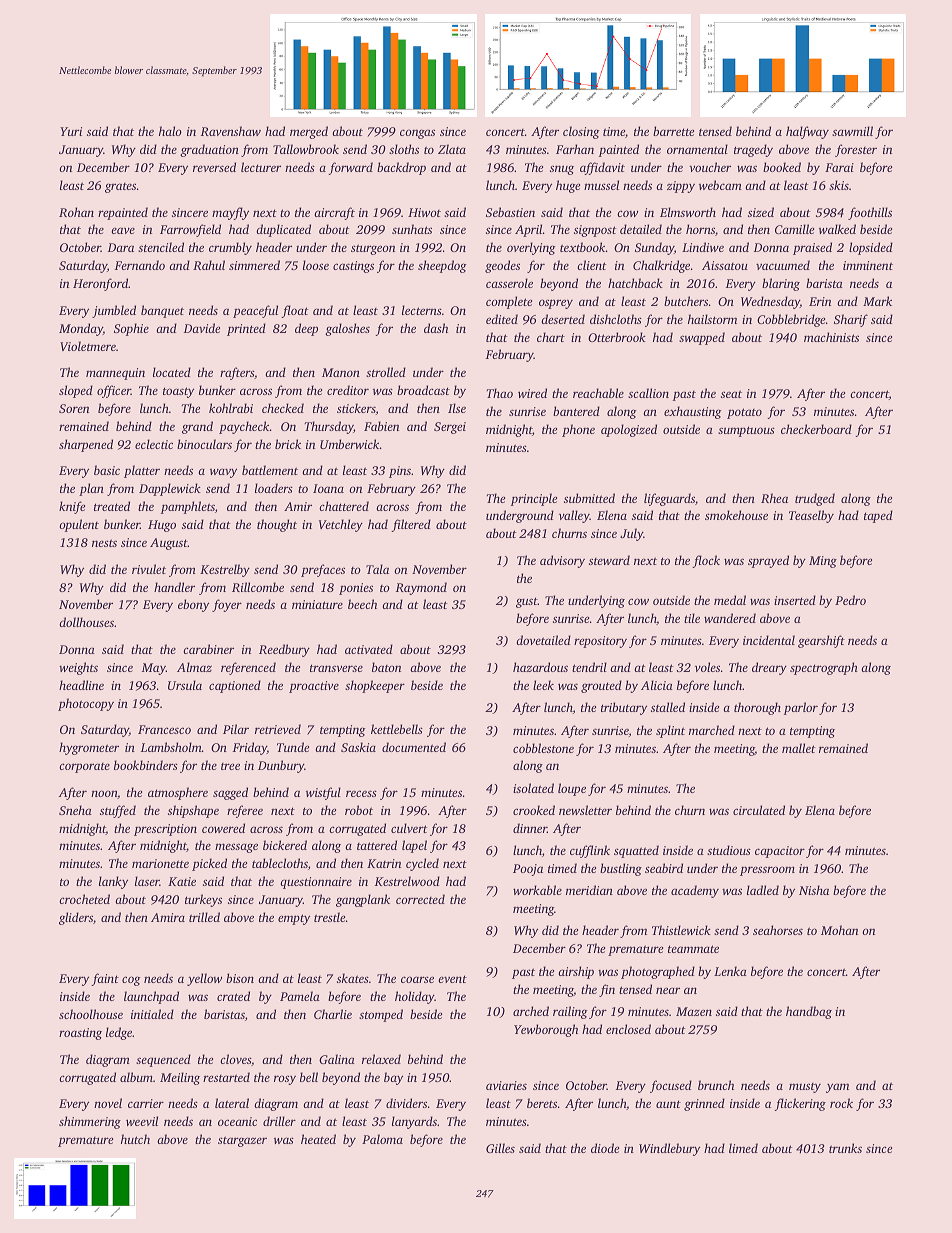 This screenshot has width=952, height=1233. What do you see at coordinates (852, 131) in the screenshot?
I see `sawmill` at bounding box center [852, 131].
